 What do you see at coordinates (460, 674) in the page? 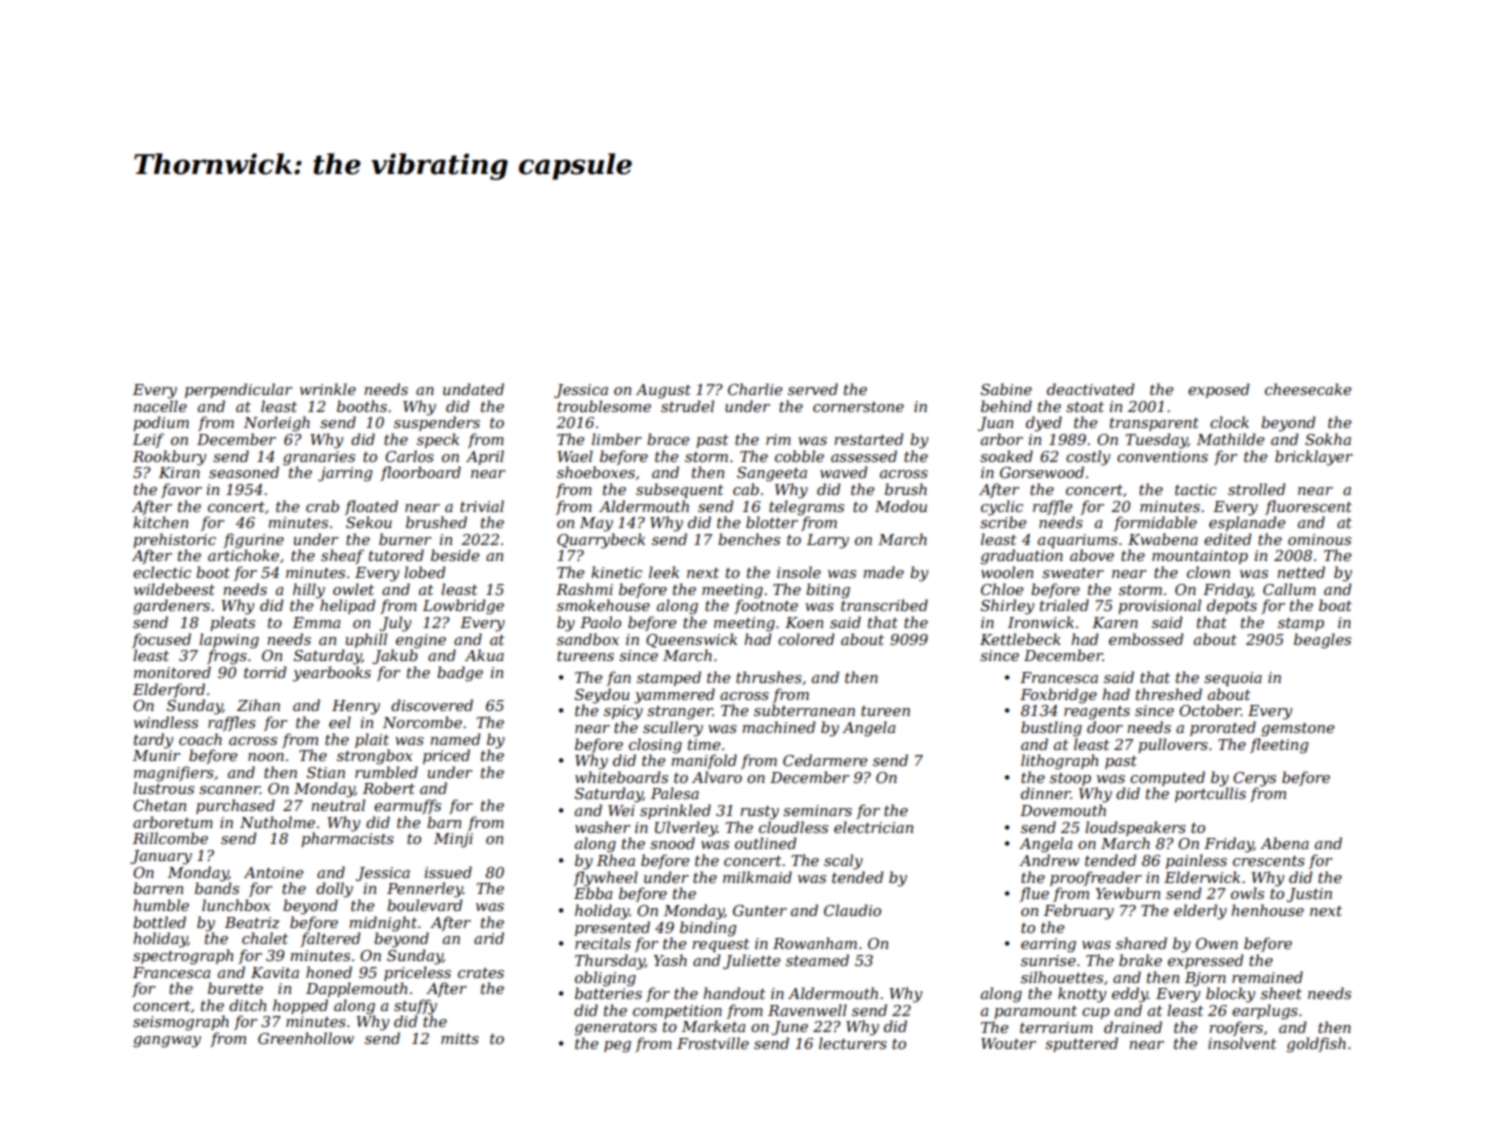
I see `badge` at bounding box center [460, 674].
